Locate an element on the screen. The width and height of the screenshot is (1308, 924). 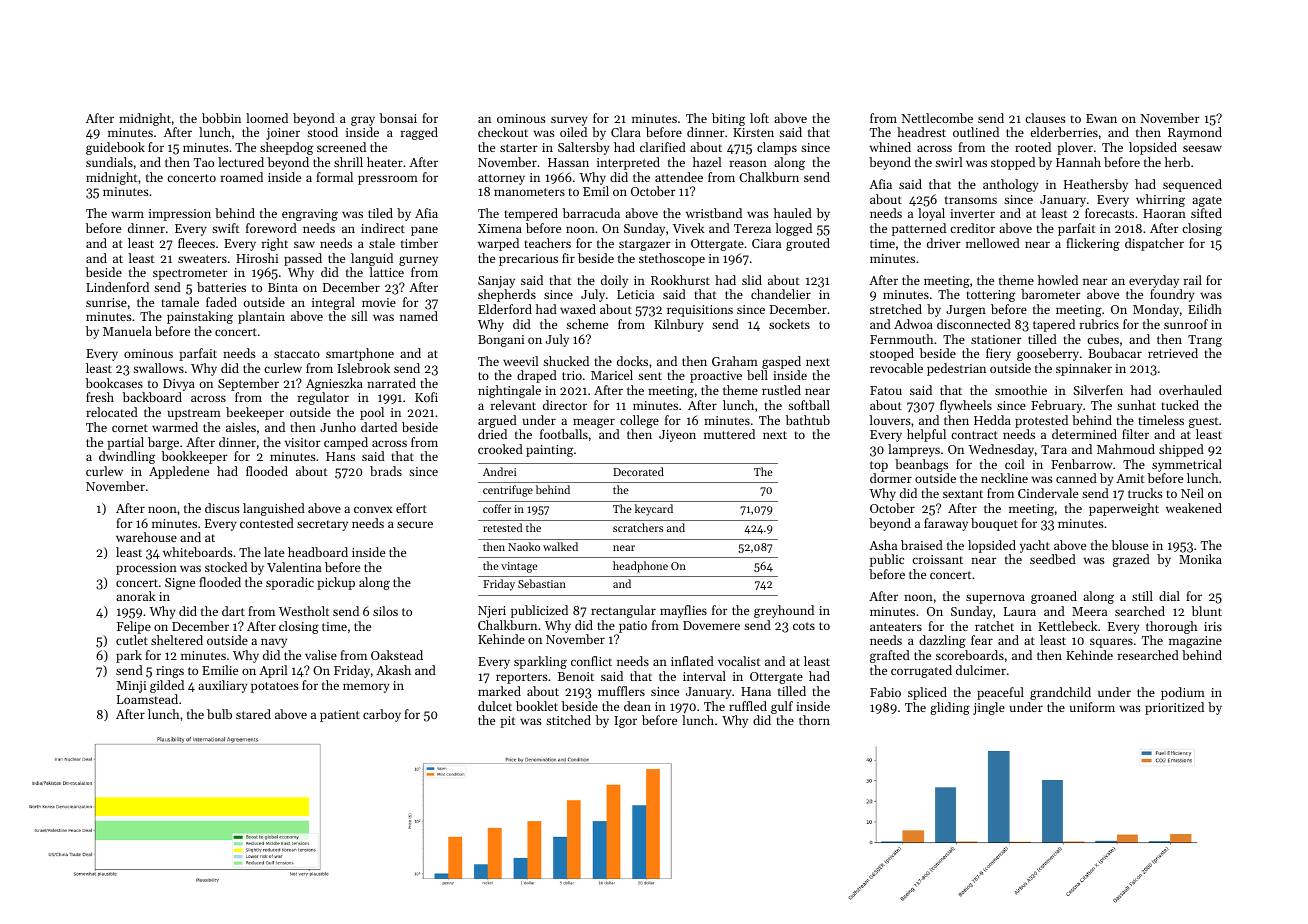
gasped is located at coordinates (781, 362).
